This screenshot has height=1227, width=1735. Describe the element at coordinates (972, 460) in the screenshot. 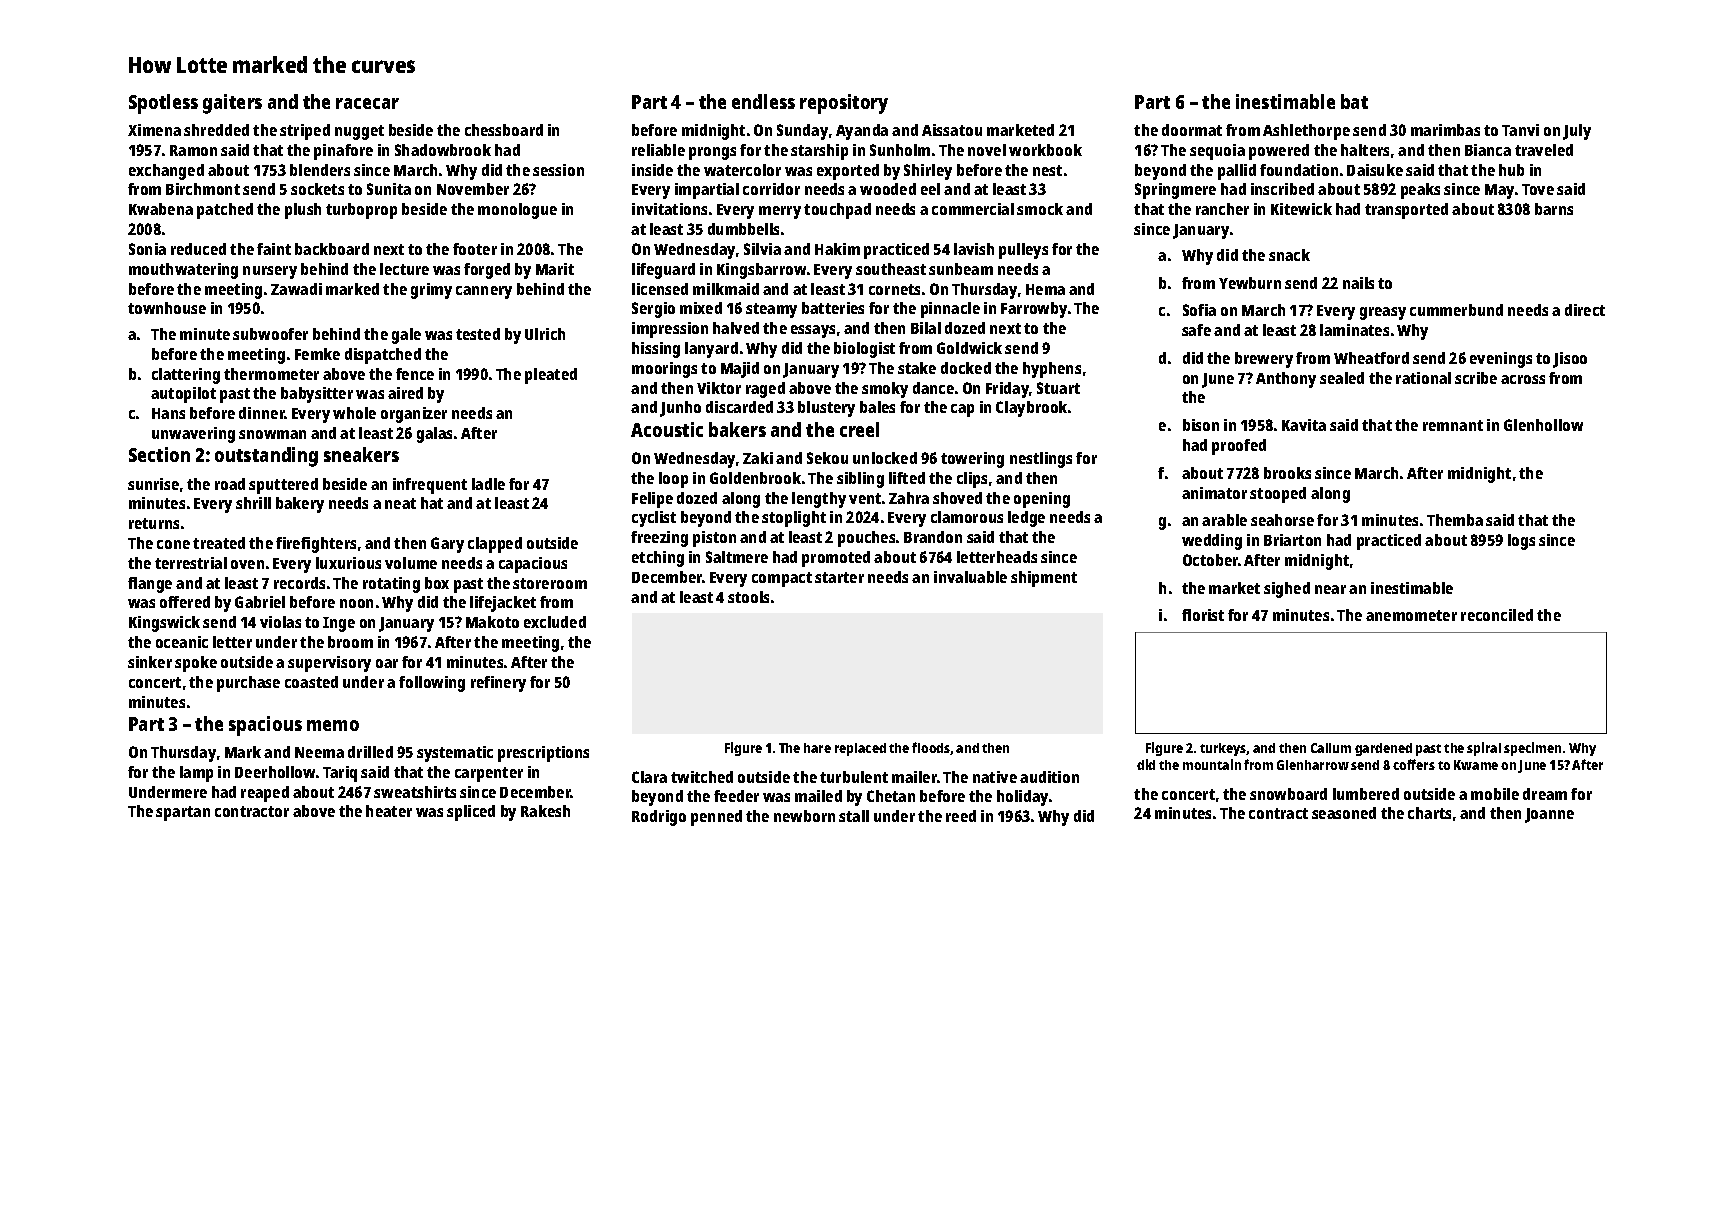

I see `towering` at that location.
